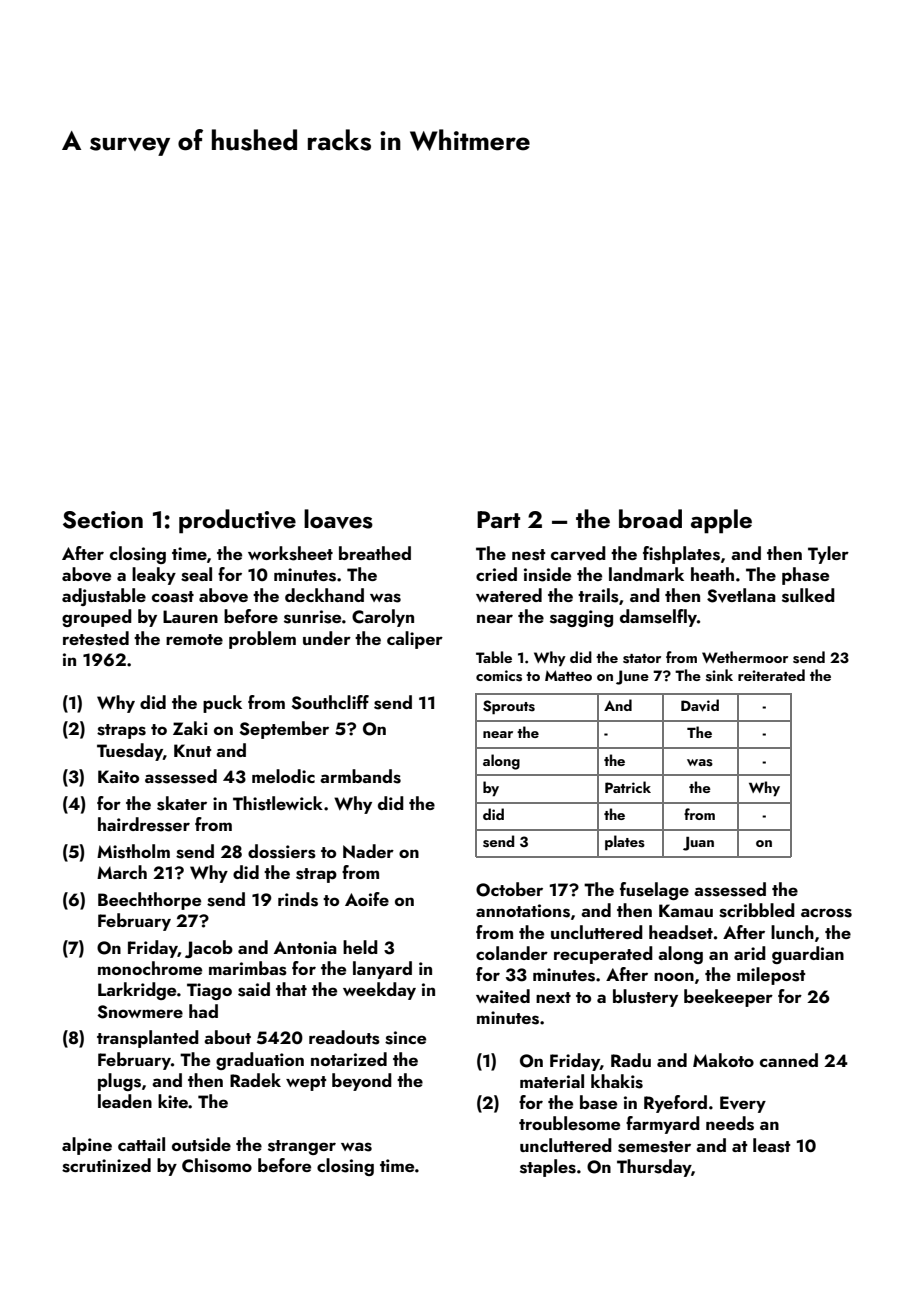  Describe the element at coordinates (509, 595) in the screenshot. I see `watered` at that location.
